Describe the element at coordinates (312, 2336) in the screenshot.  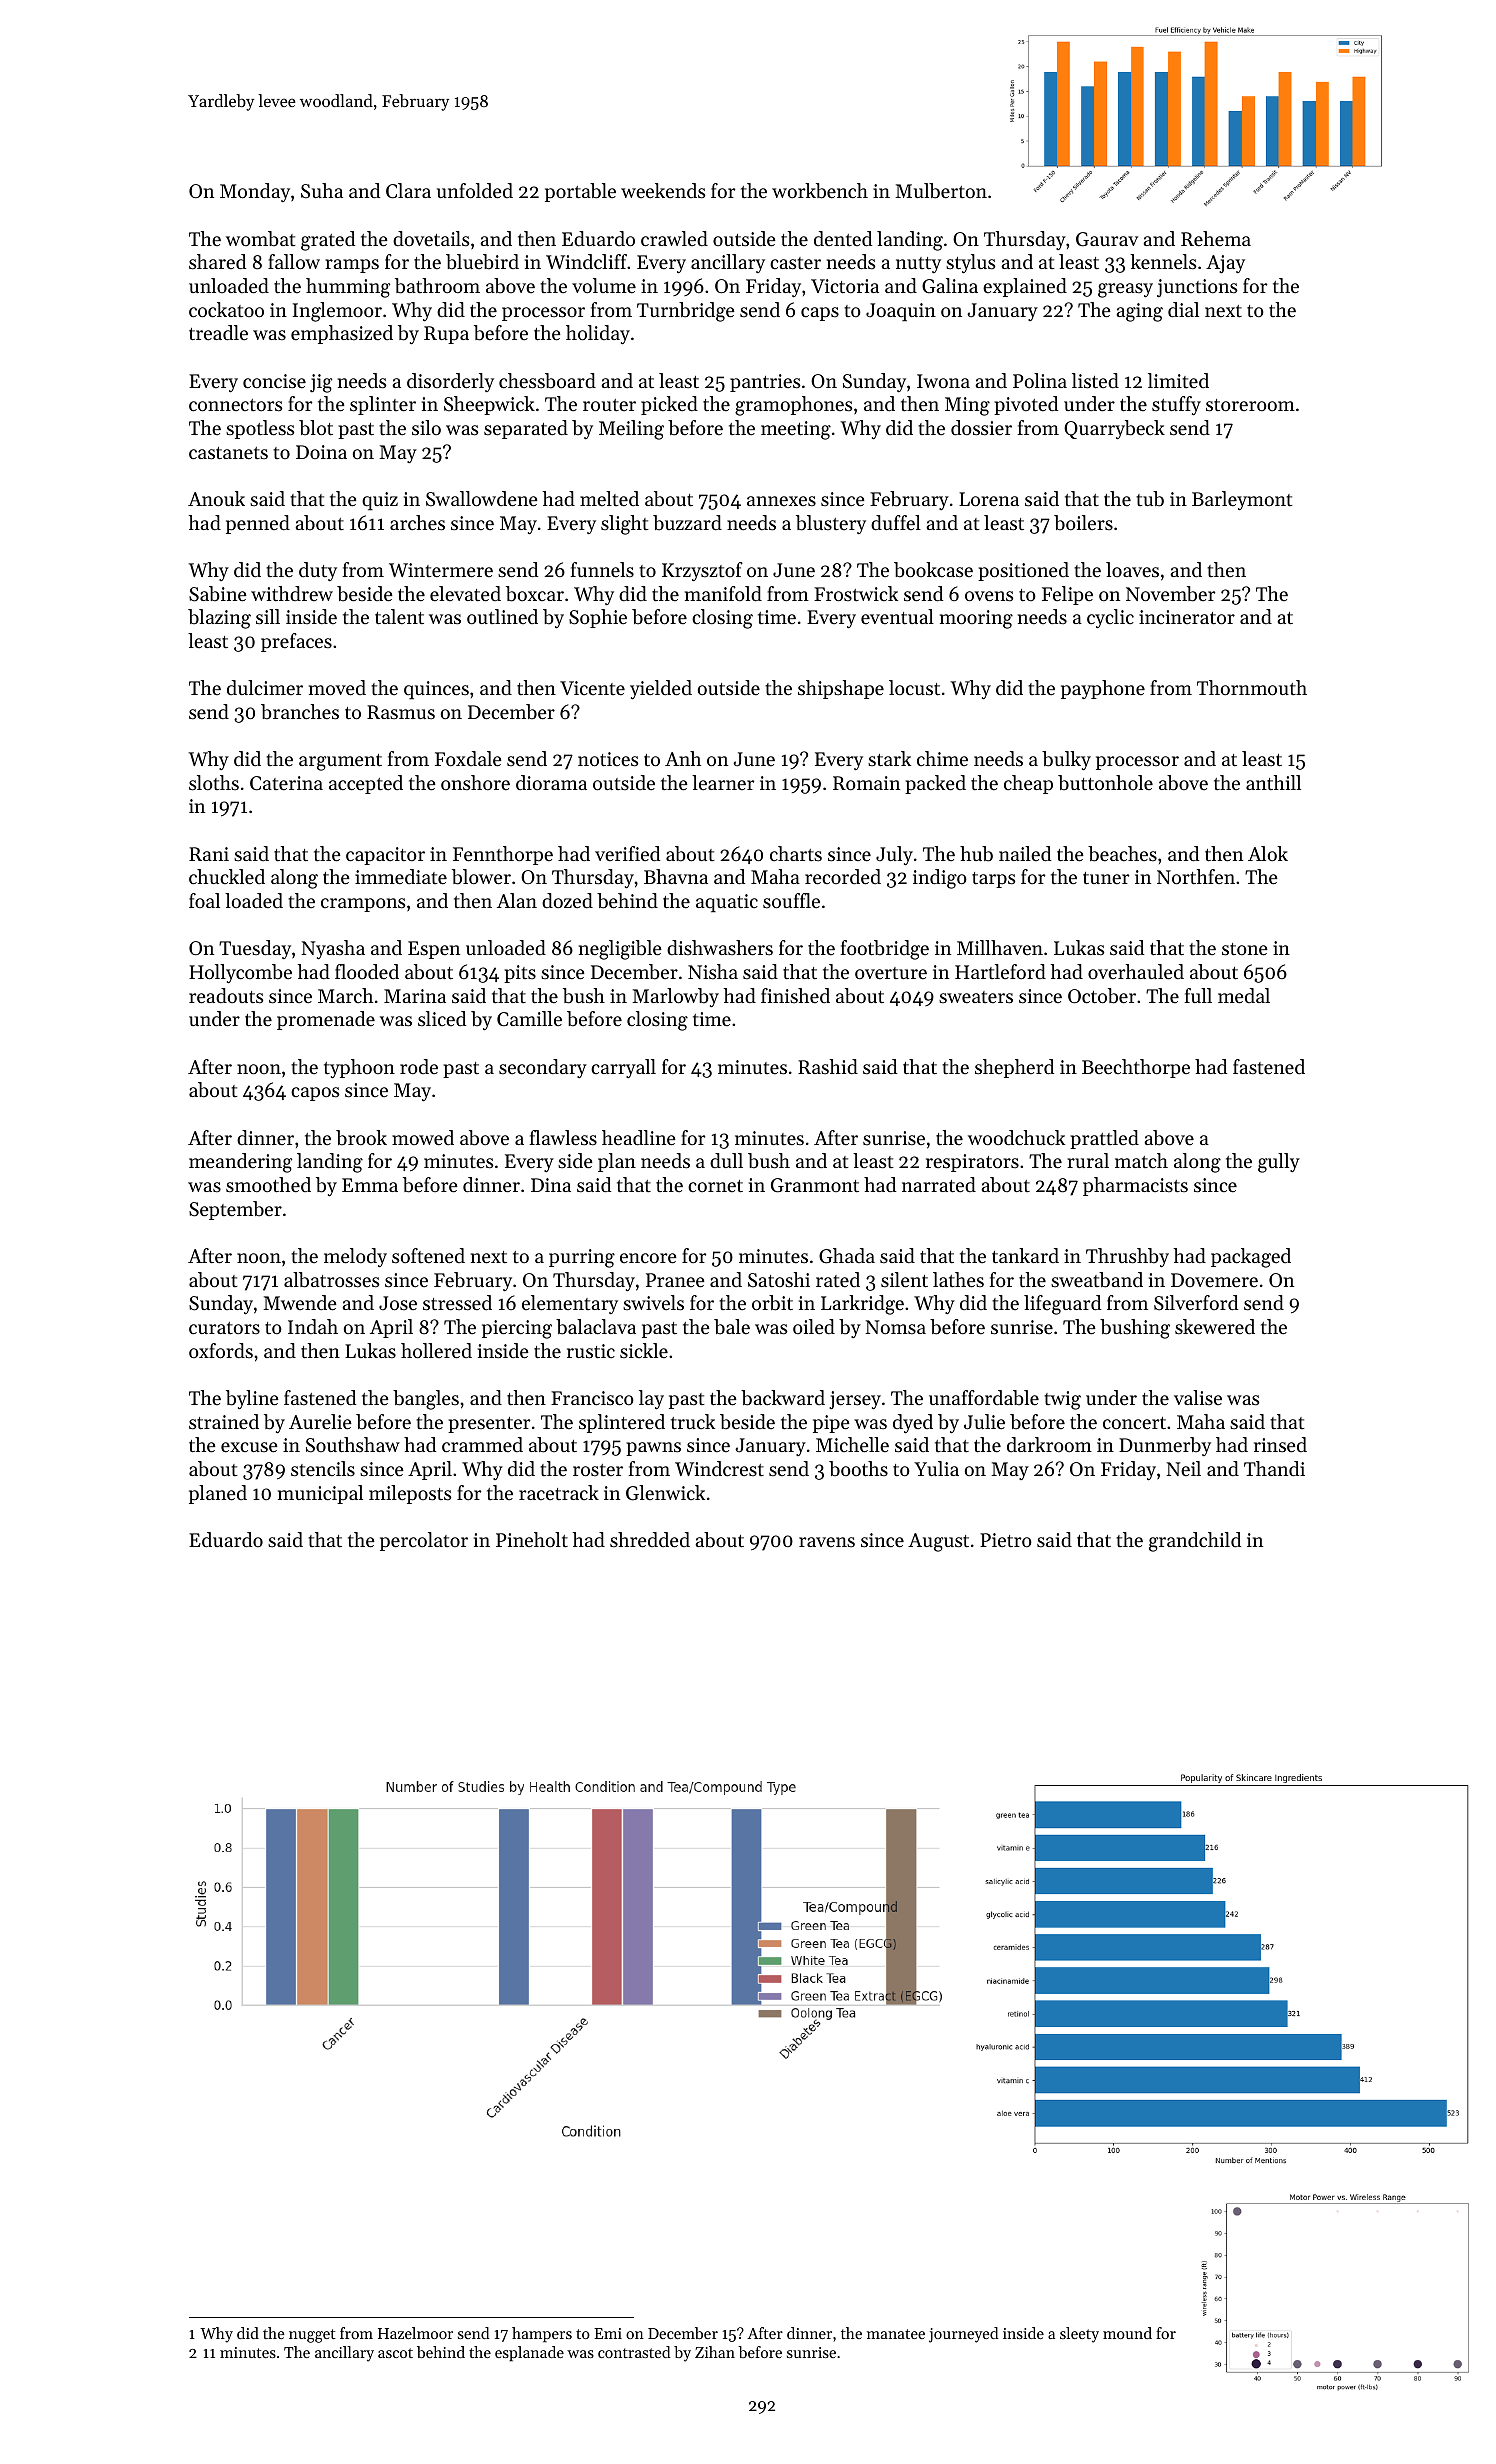
I see `nugget` at that location.
